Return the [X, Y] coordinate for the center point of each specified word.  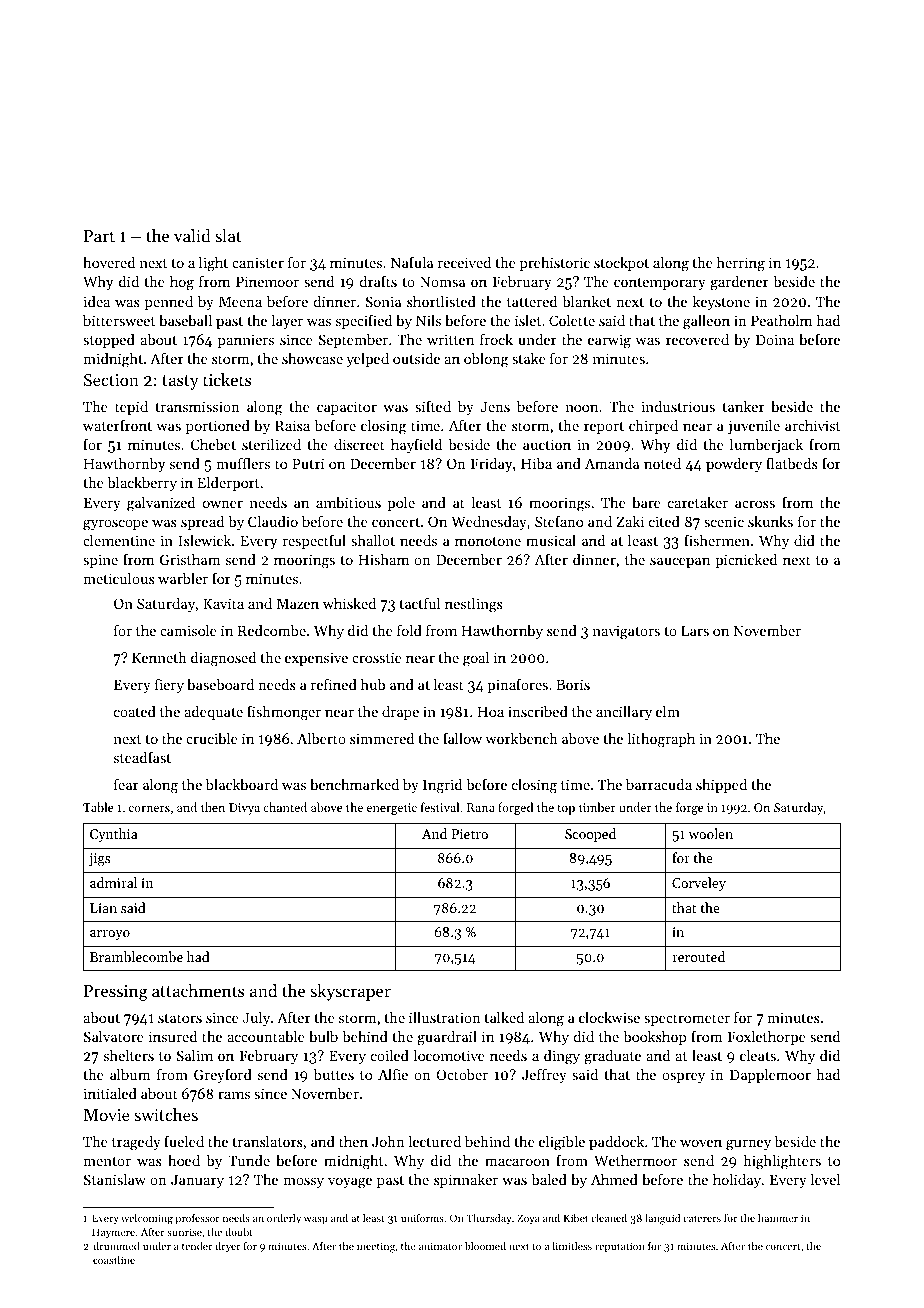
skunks [770, 521]
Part [99, 236]
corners [149, 809]
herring [741, 264]
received [464, 262]
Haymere [113, 1233]
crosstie [377, 657]
